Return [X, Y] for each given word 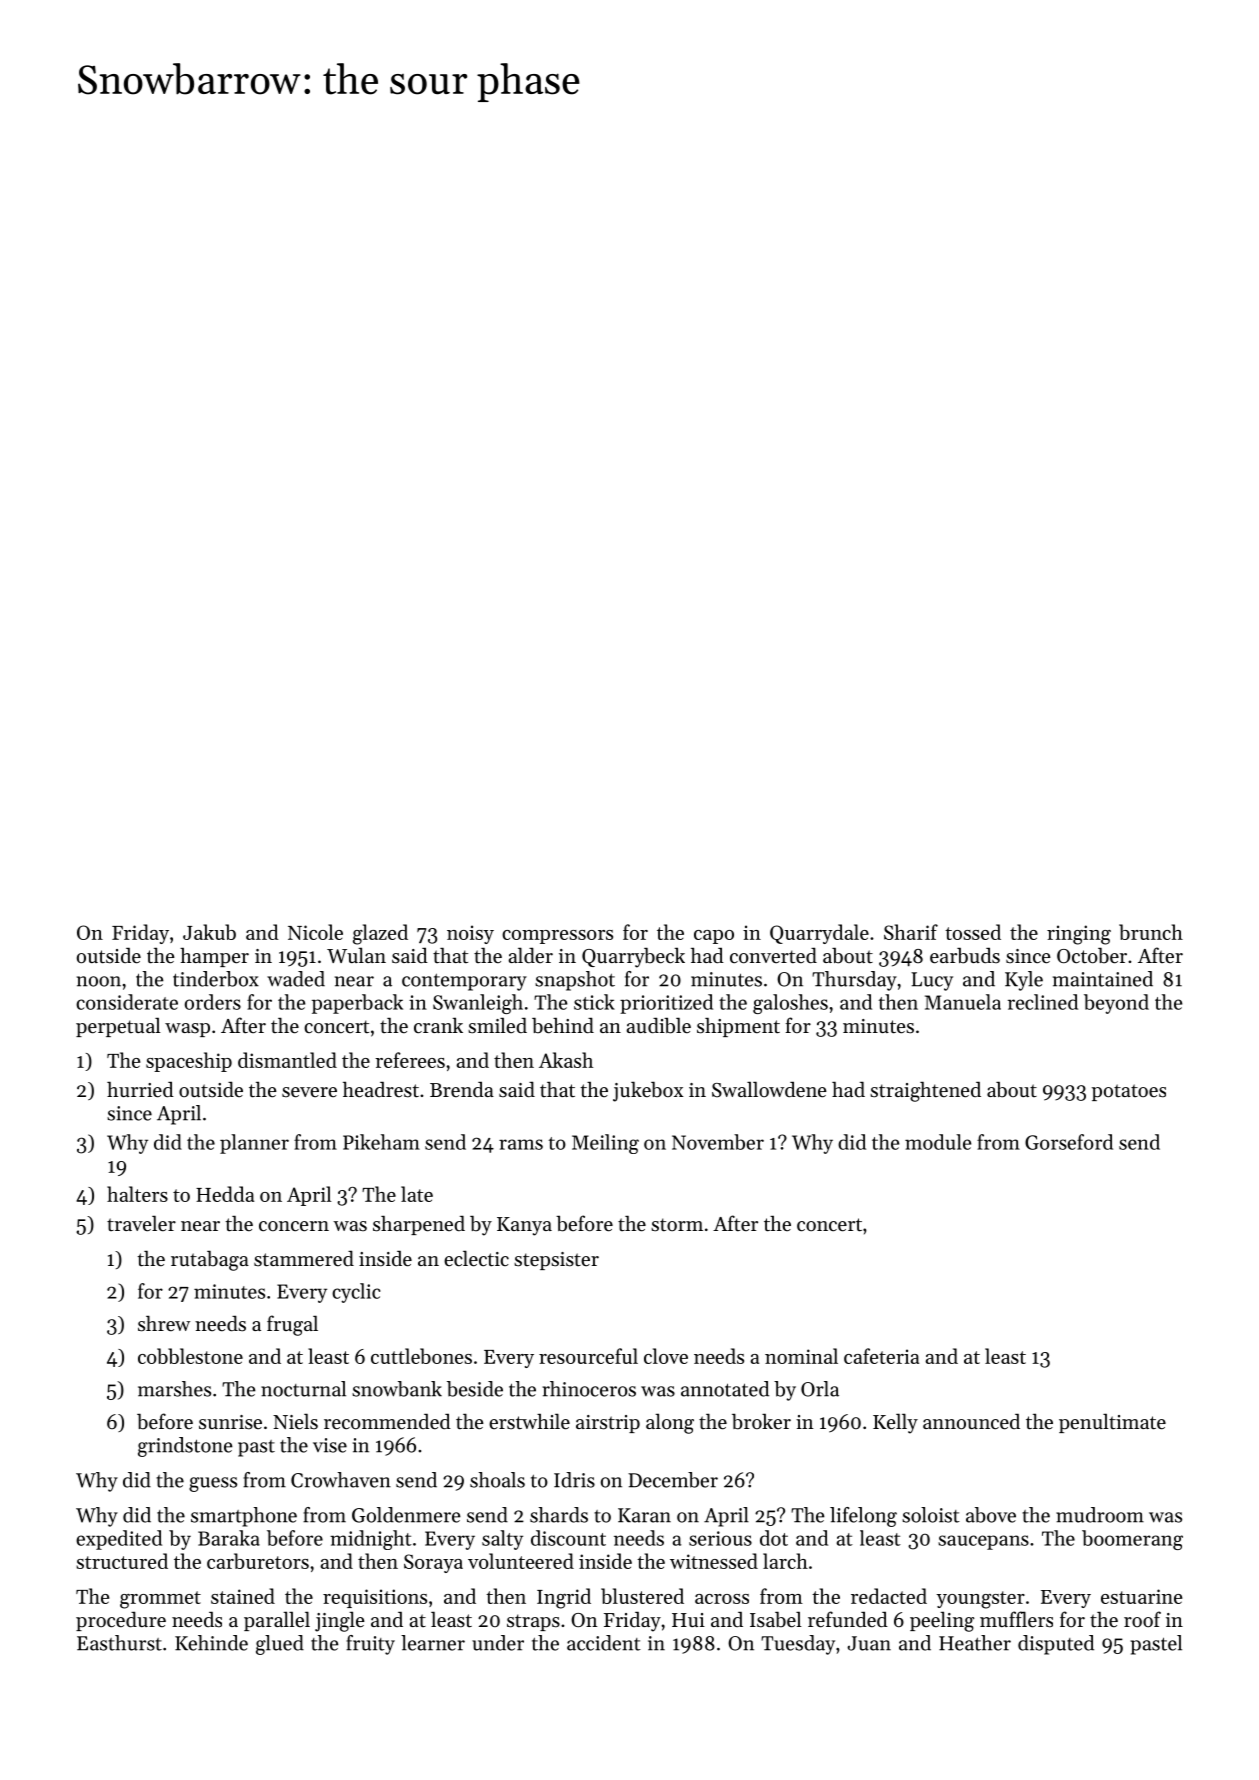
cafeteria [881, 1356]
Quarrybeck [633, 957]
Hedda [225, 1194]
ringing [1079, 935]
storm [677, 1225]
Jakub [209, 932]
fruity [370, 1645]
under [498, 1643]
